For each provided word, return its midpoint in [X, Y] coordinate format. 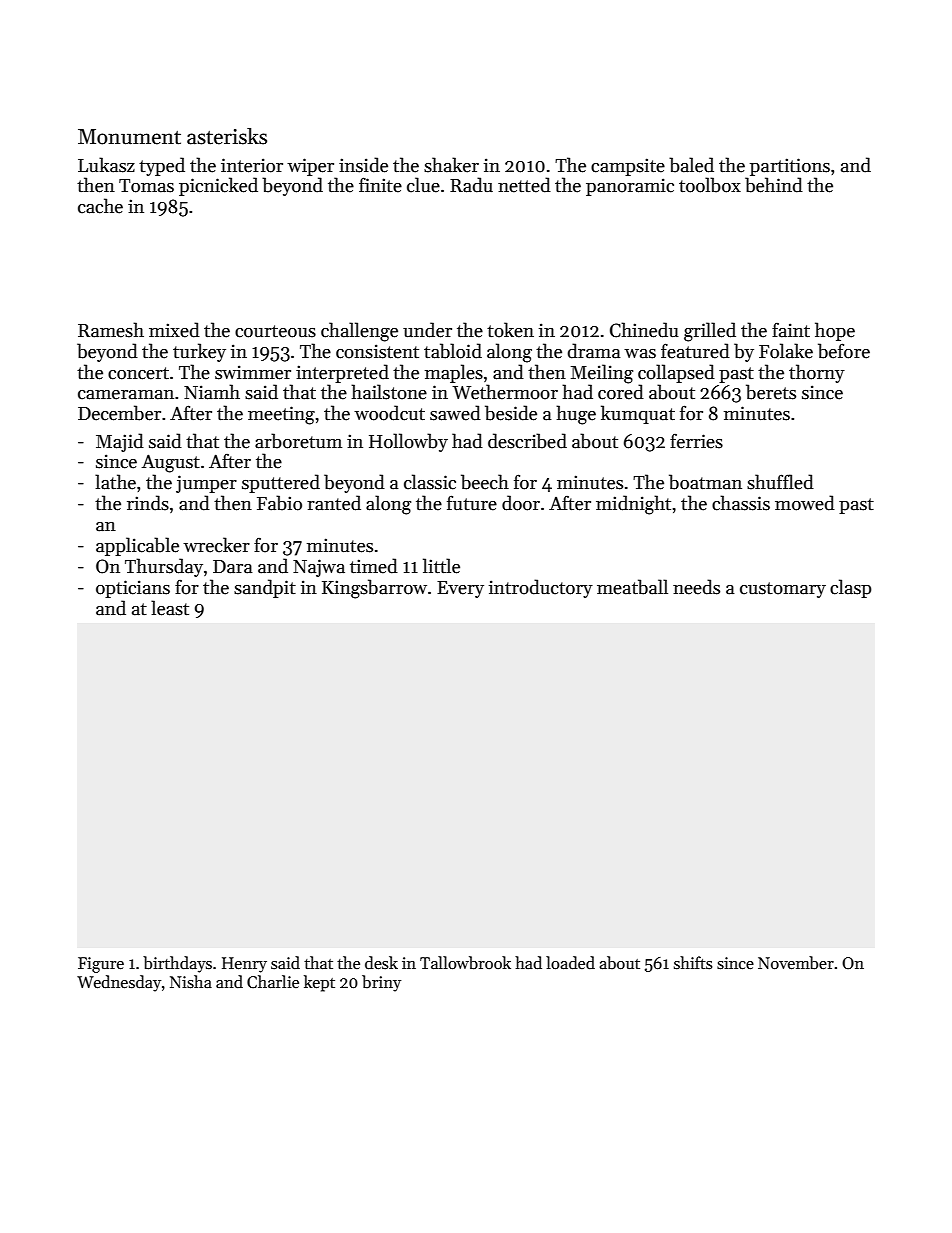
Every [460, 589]
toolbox [710, 185]
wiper [310, 167]
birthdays [177, 964]
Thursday [164, 567]
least [170, 608]
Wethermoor [505, 392]
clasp [851, 588]
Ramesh [111, 330]
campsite [628, 167]
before [844, 351]
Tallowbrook [465, 962]
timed [374, 566]
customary [783, 590]
